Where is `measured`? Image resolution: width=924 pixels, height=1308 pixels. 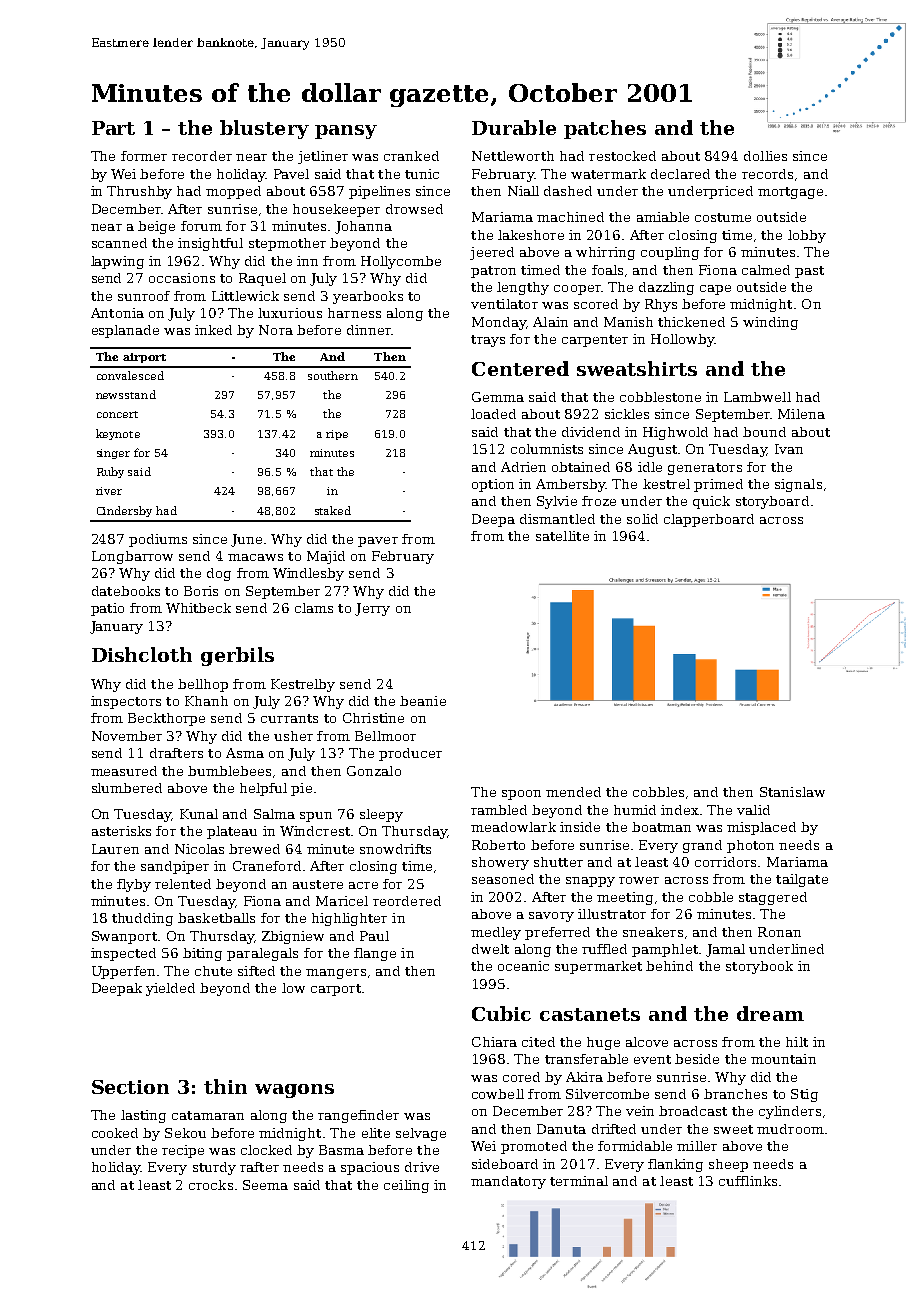 measured is located at coordinates (124, 771).
